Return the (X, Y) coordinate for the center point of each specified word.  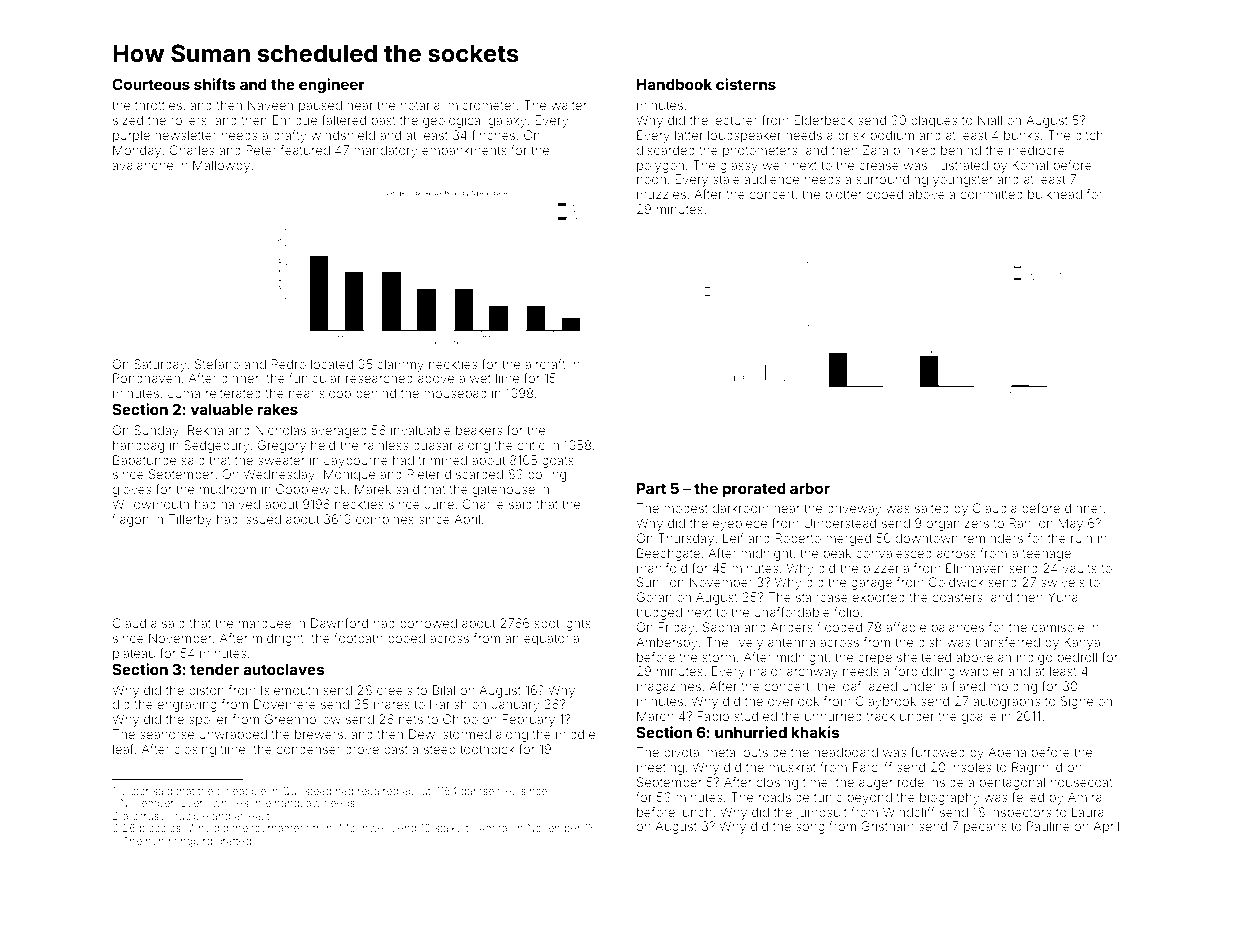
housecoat (1082, 782)
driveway (854, 509)
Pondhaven (146, 378)
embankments (464, 150)
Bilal (444, 690)
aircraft (545, 364)
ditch (1089, 135)
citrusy (148, 817)
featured (305, 150)
